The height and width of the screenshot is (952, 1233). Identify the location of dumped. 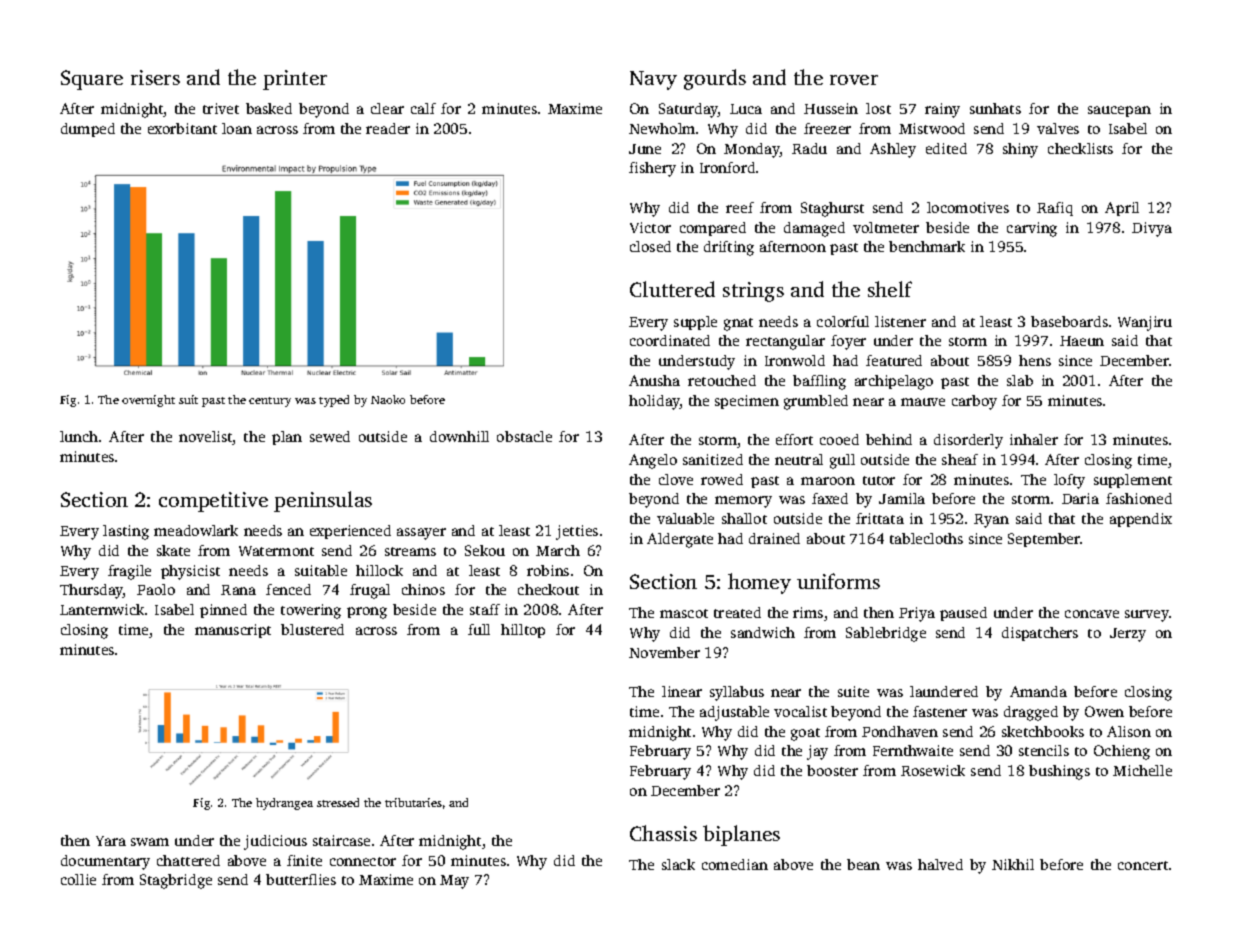
(88, 130).
